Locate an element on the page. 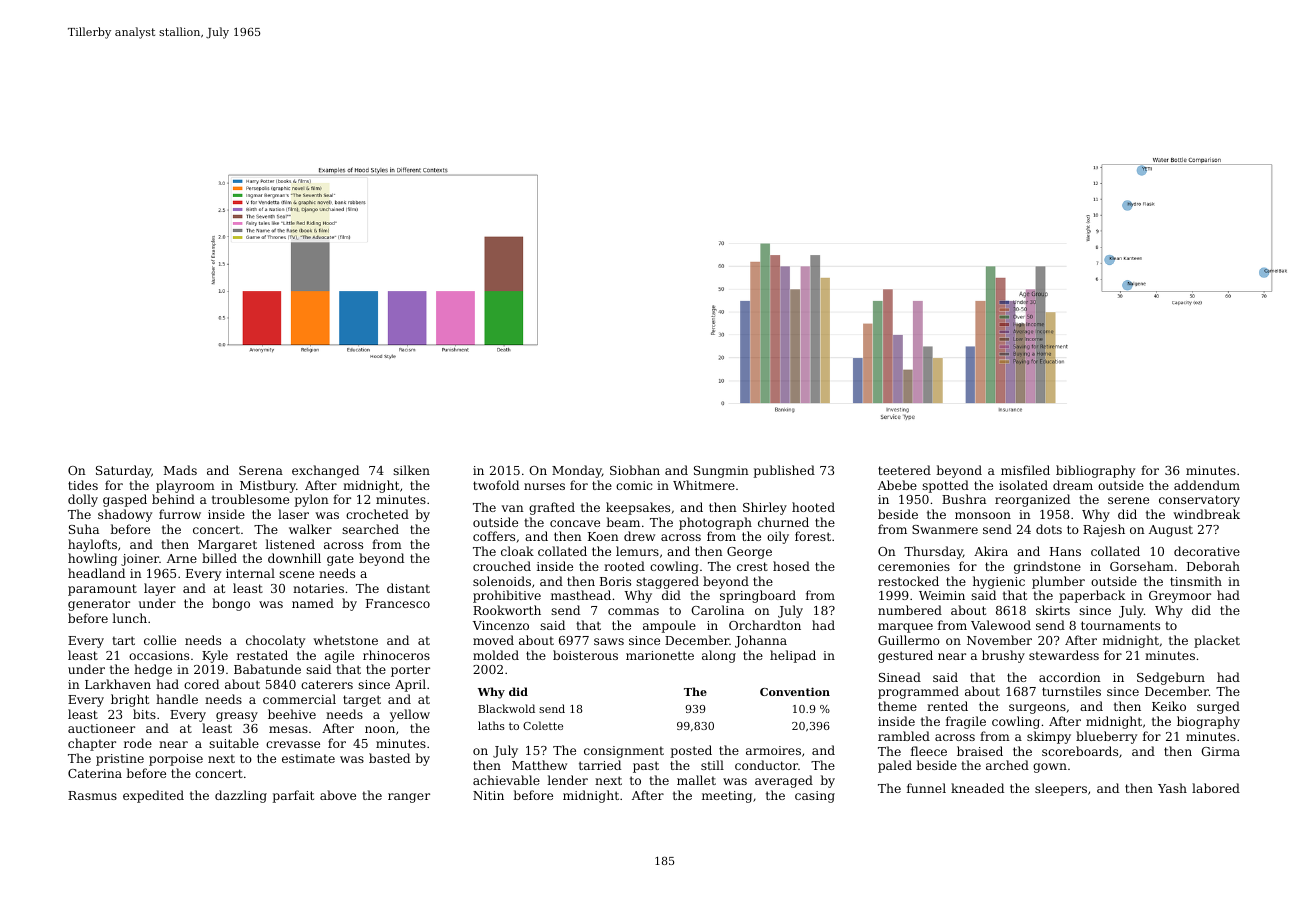 This page has height=924, width=1308. windbreak is located at coordinates (1206, 514).
